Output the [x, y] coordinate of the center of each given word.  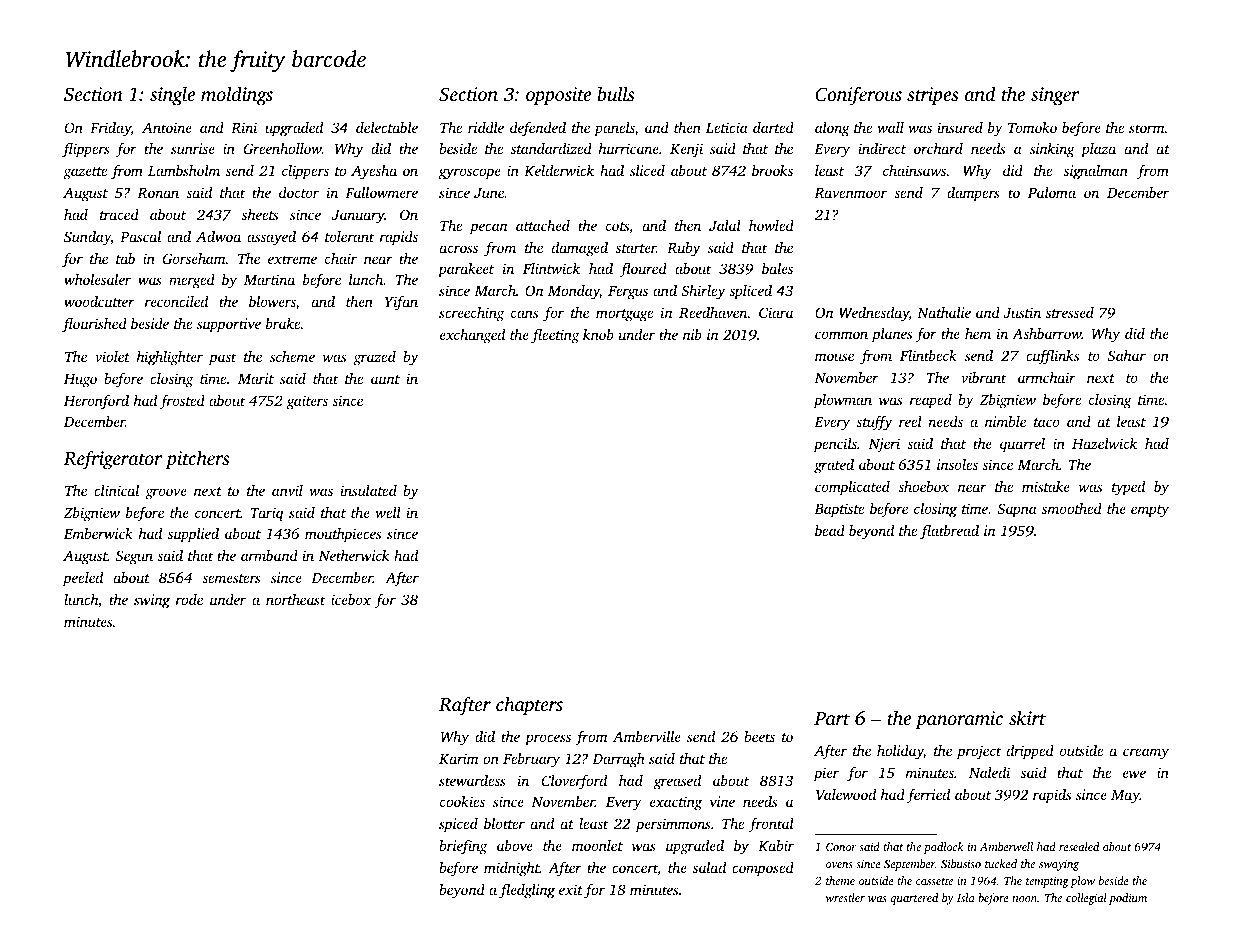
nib [692, 334]
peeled [83, 579]
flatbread [949, 532]
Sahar [1127, 355]
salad [709, 867]
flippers [86, 150]
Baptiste [839, 510]
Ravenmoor [850, 193]
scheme [292, 356]
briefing [463, 847]
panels [614, 129]
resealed [1079, 846]
